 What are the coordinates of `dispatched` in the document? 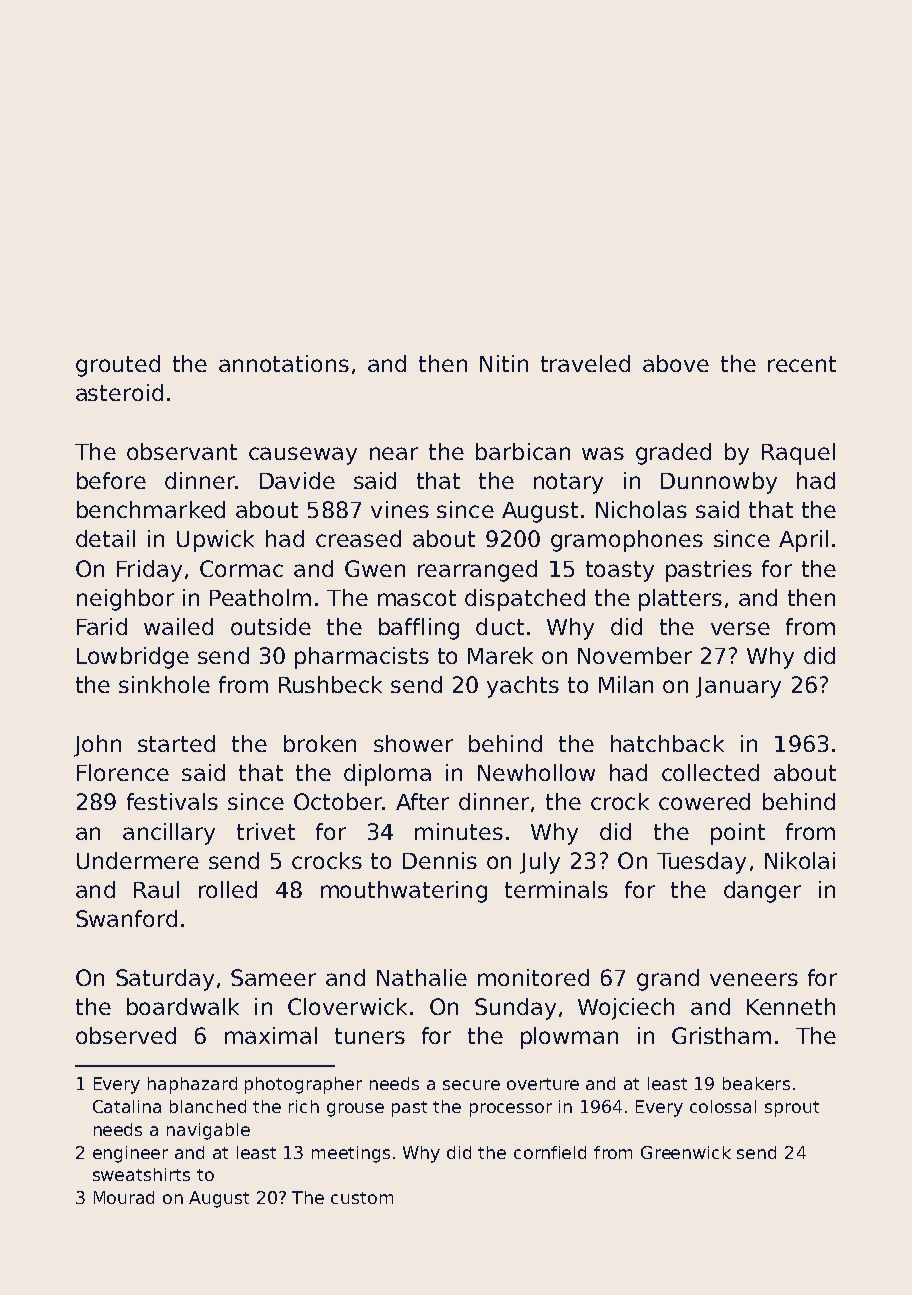 It's located at (525, 600).
